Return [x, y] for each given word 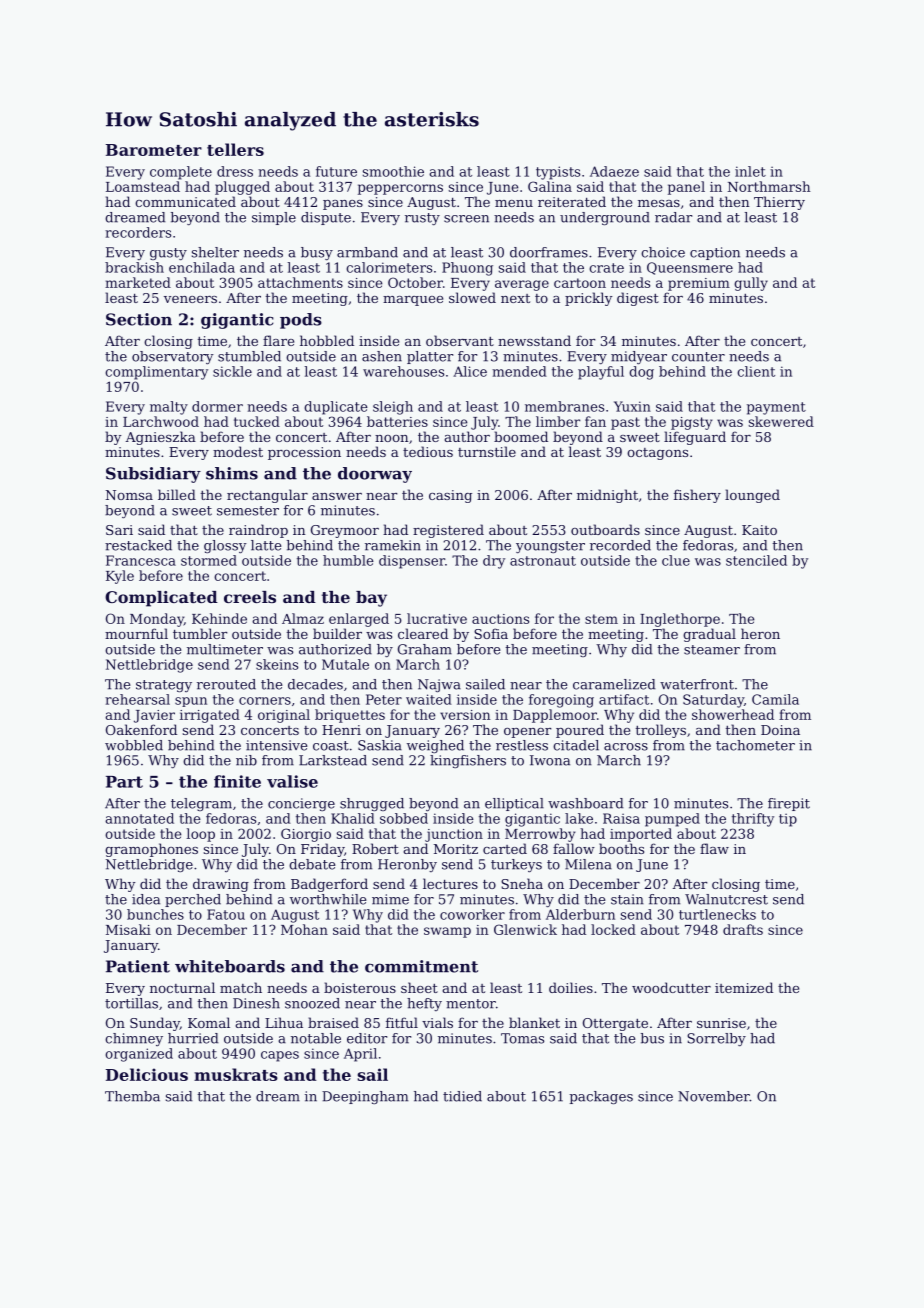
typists [558, 173]
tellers [235, 149]
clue [676, 560]
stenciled [756, 560]
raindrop [258, 531]
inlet [750, 171]
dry [494, 562]
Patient [138, 966]
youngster [550, 547]
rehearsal [137, 699]
